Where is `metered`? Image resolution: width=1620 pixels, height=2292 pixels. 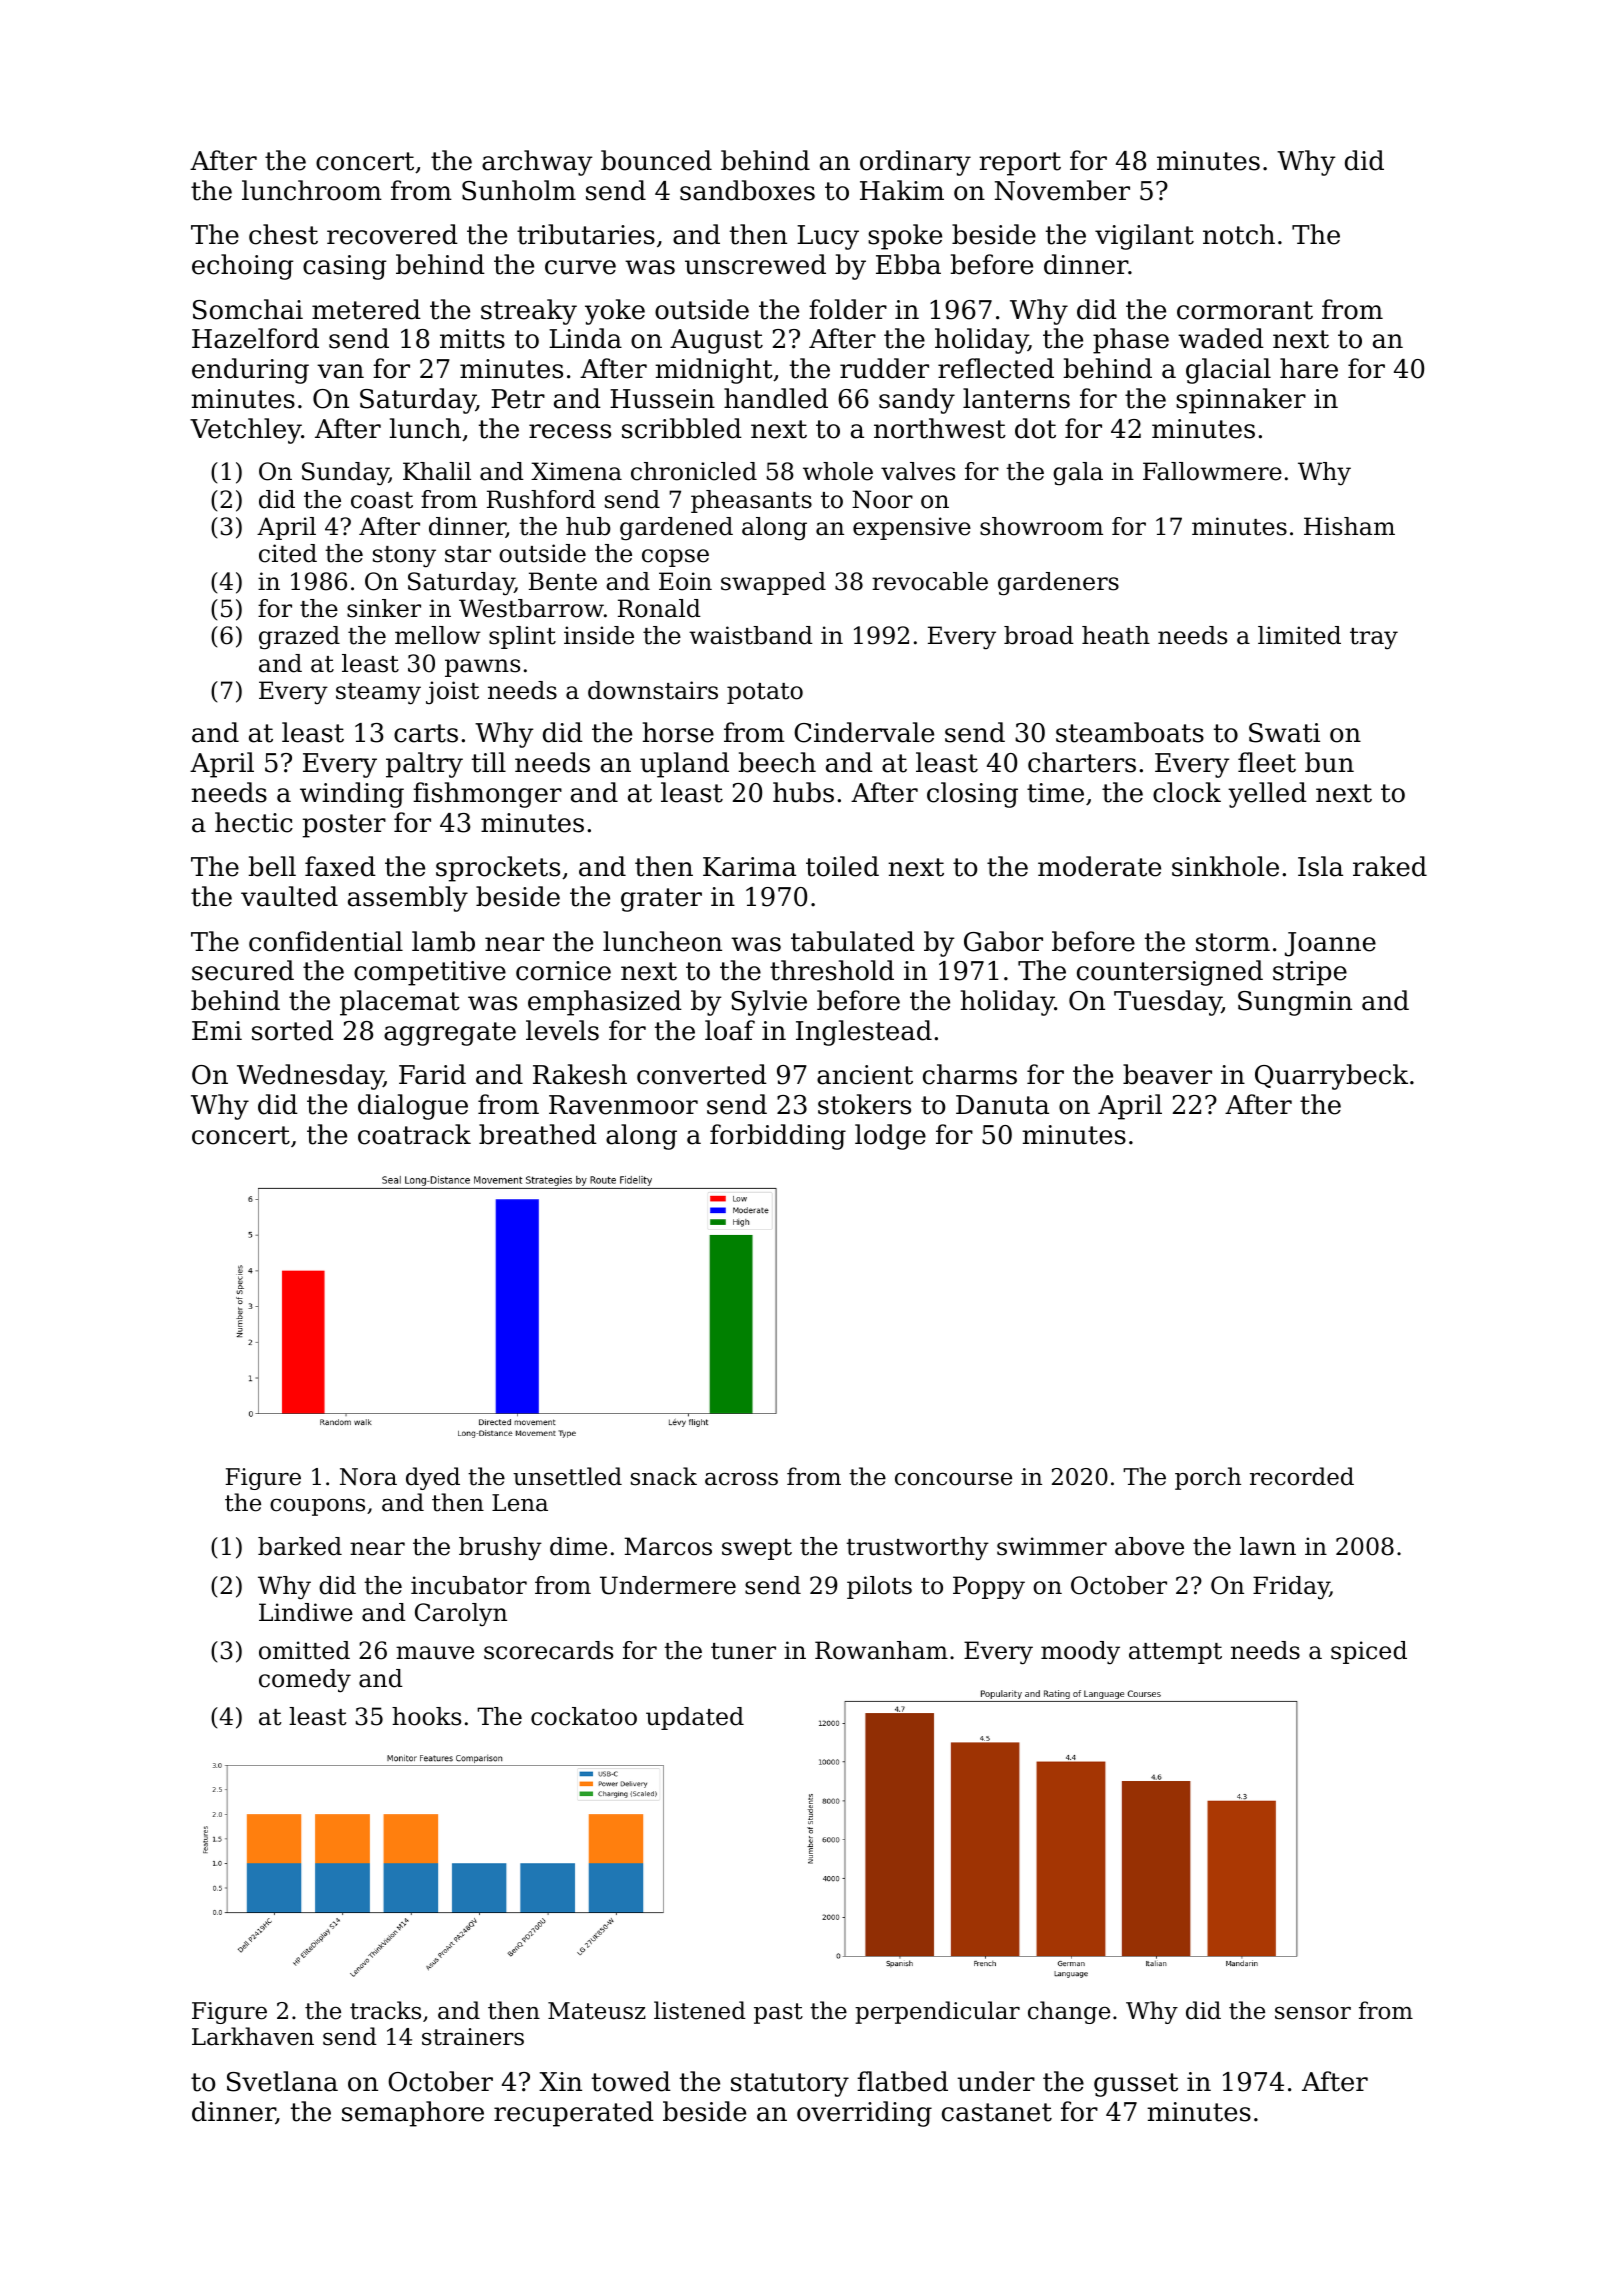 metered is located at coordinates (366, 309).
